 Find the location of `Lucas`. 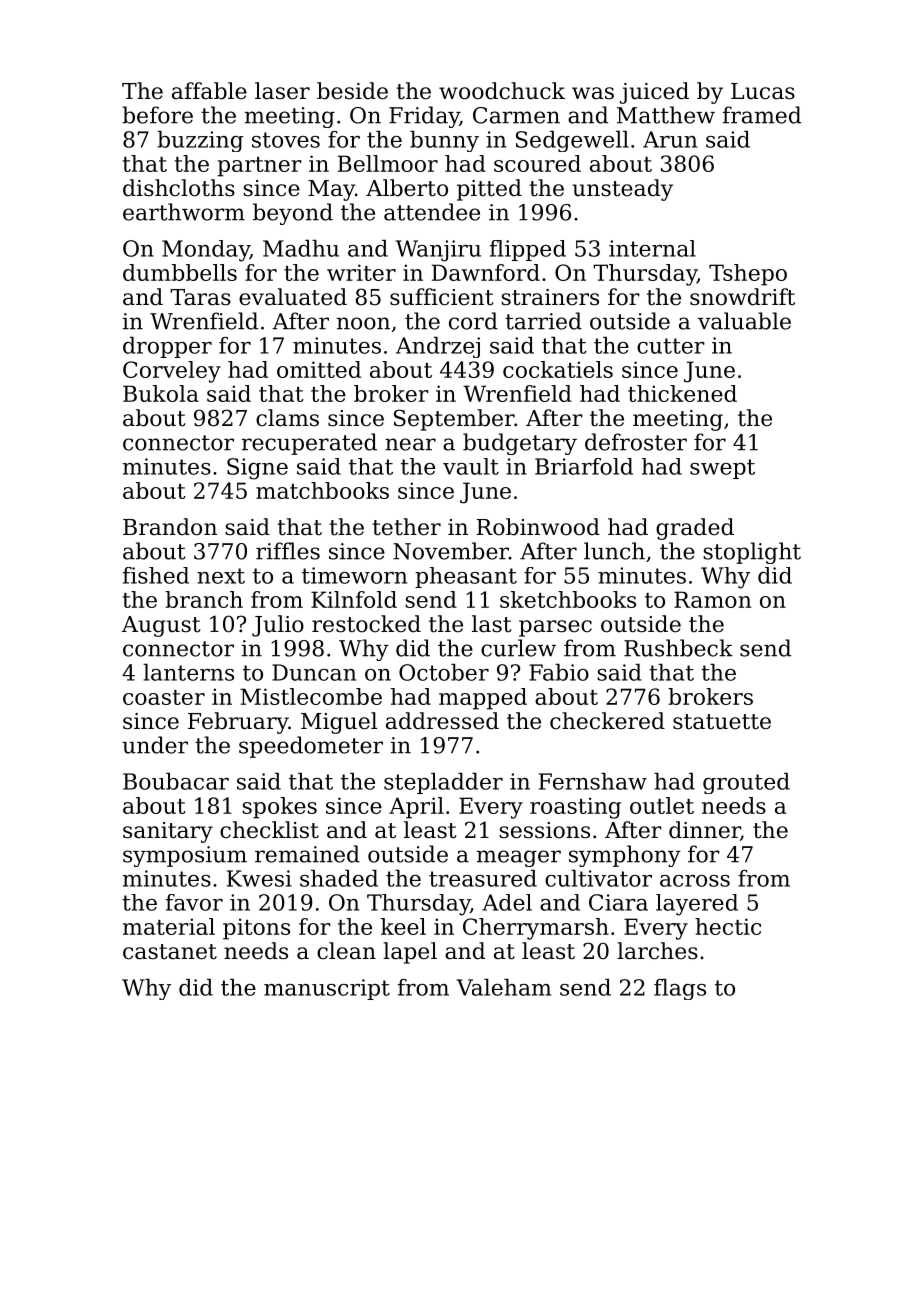

Lucas is located at coordinates (763, 91).
